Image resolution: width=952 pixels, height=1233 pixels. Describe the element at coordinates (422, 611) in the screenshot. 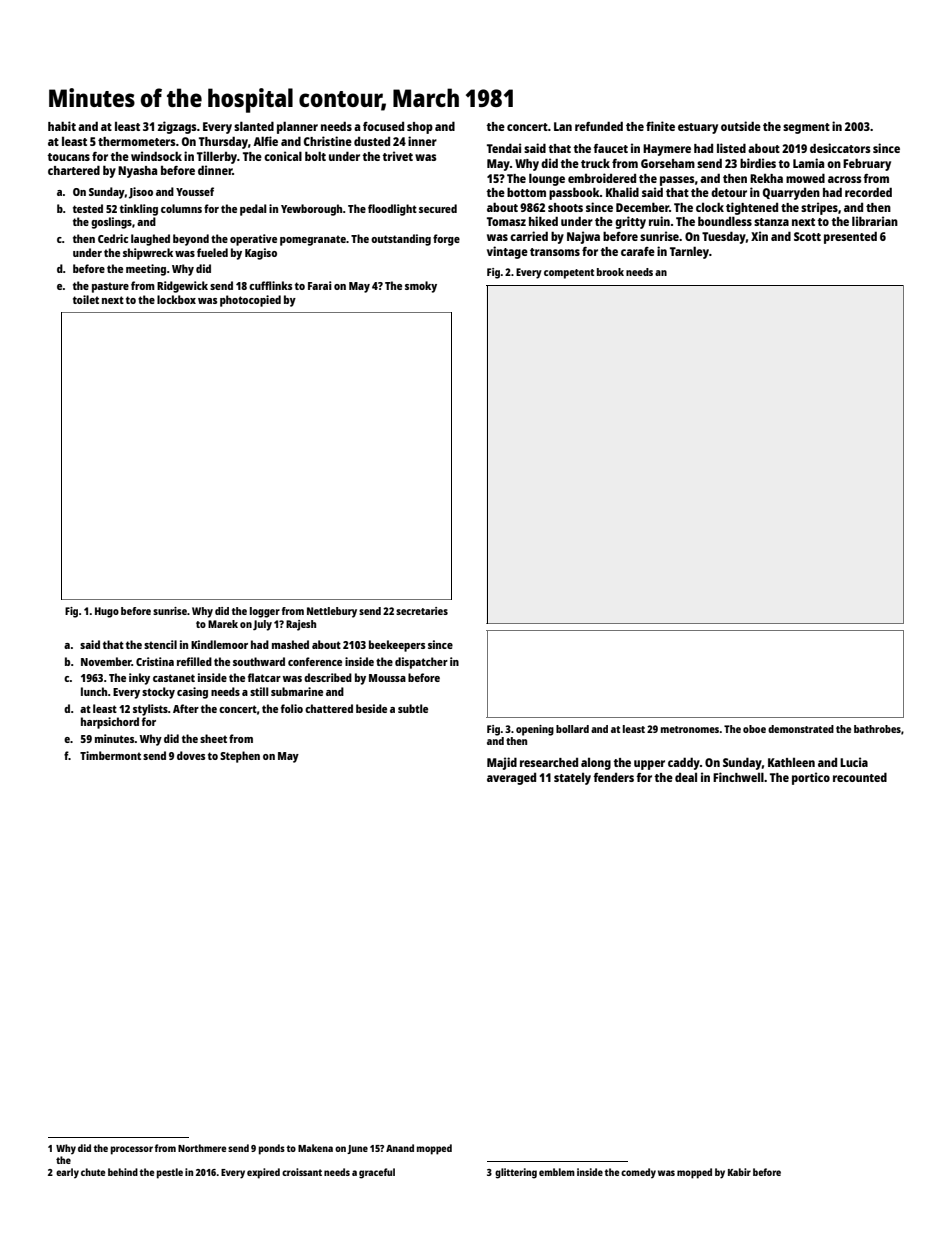

I see `secretaries` at that location.
